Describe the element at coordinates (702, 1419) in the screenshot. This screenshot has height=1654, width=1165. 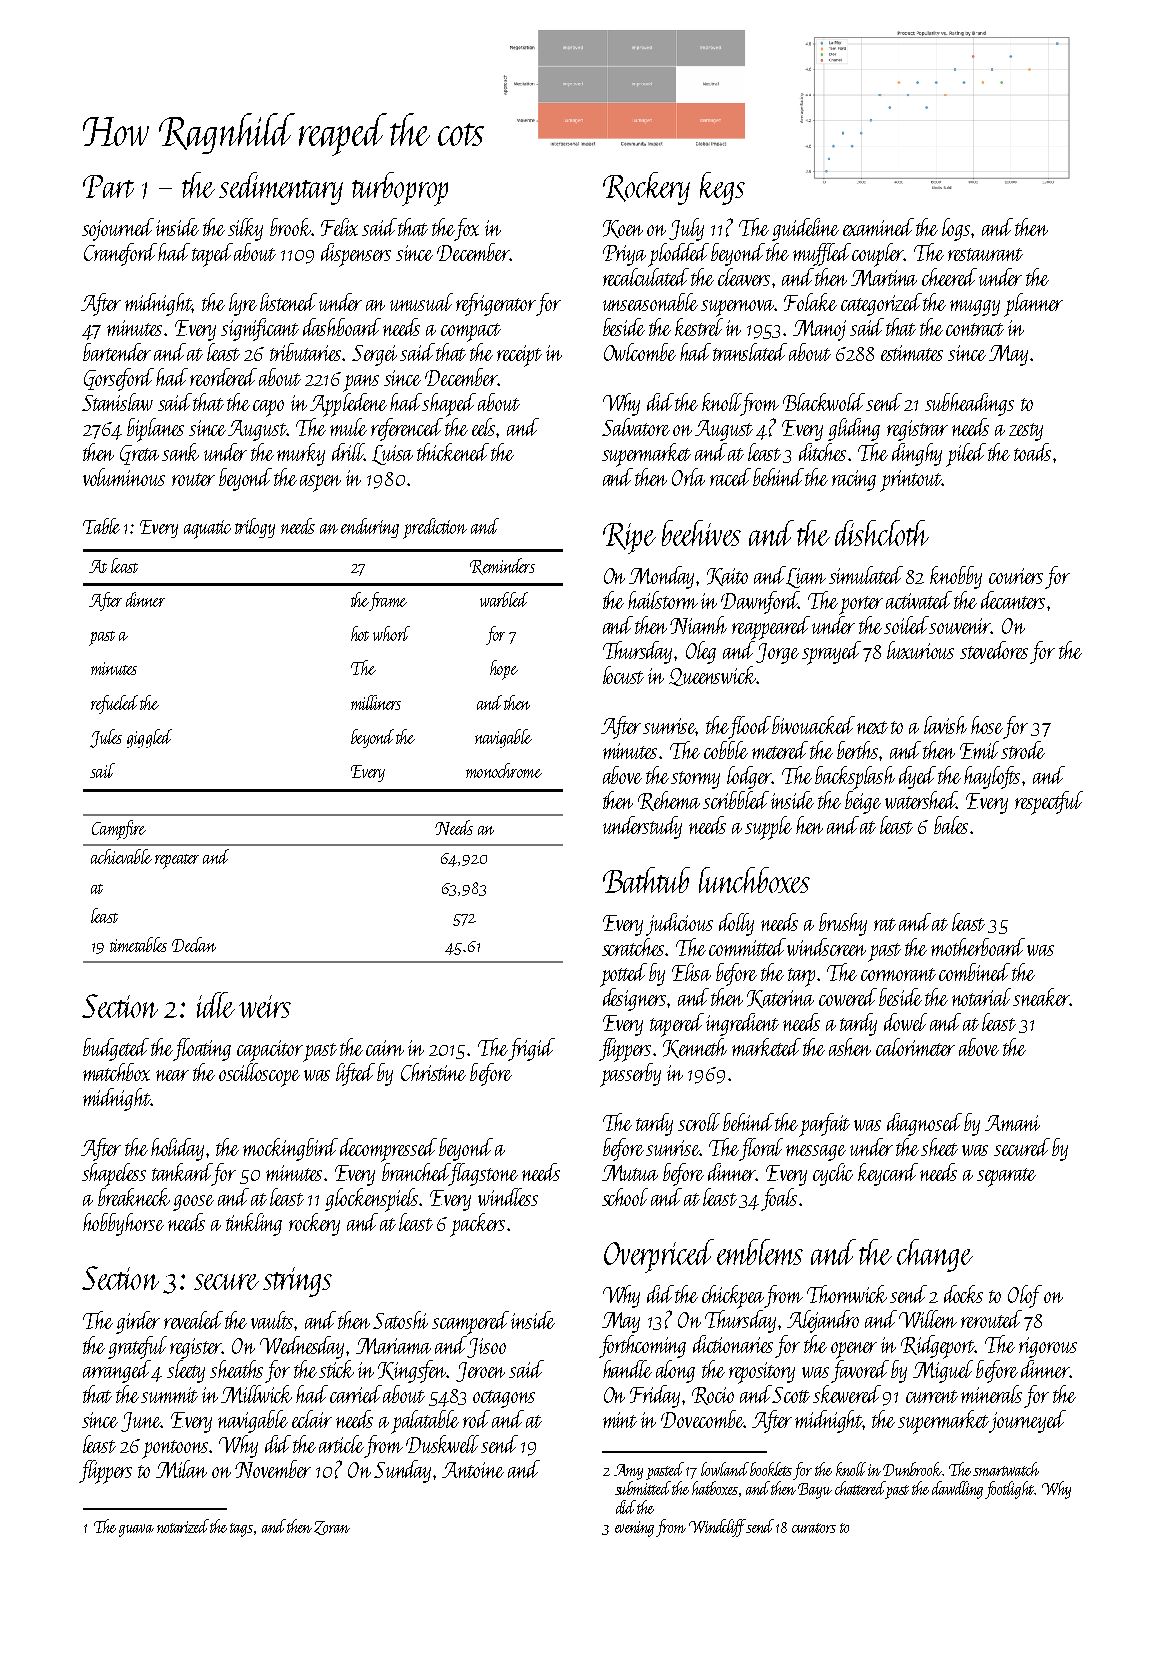
I see `Dovecombe` at that location.
